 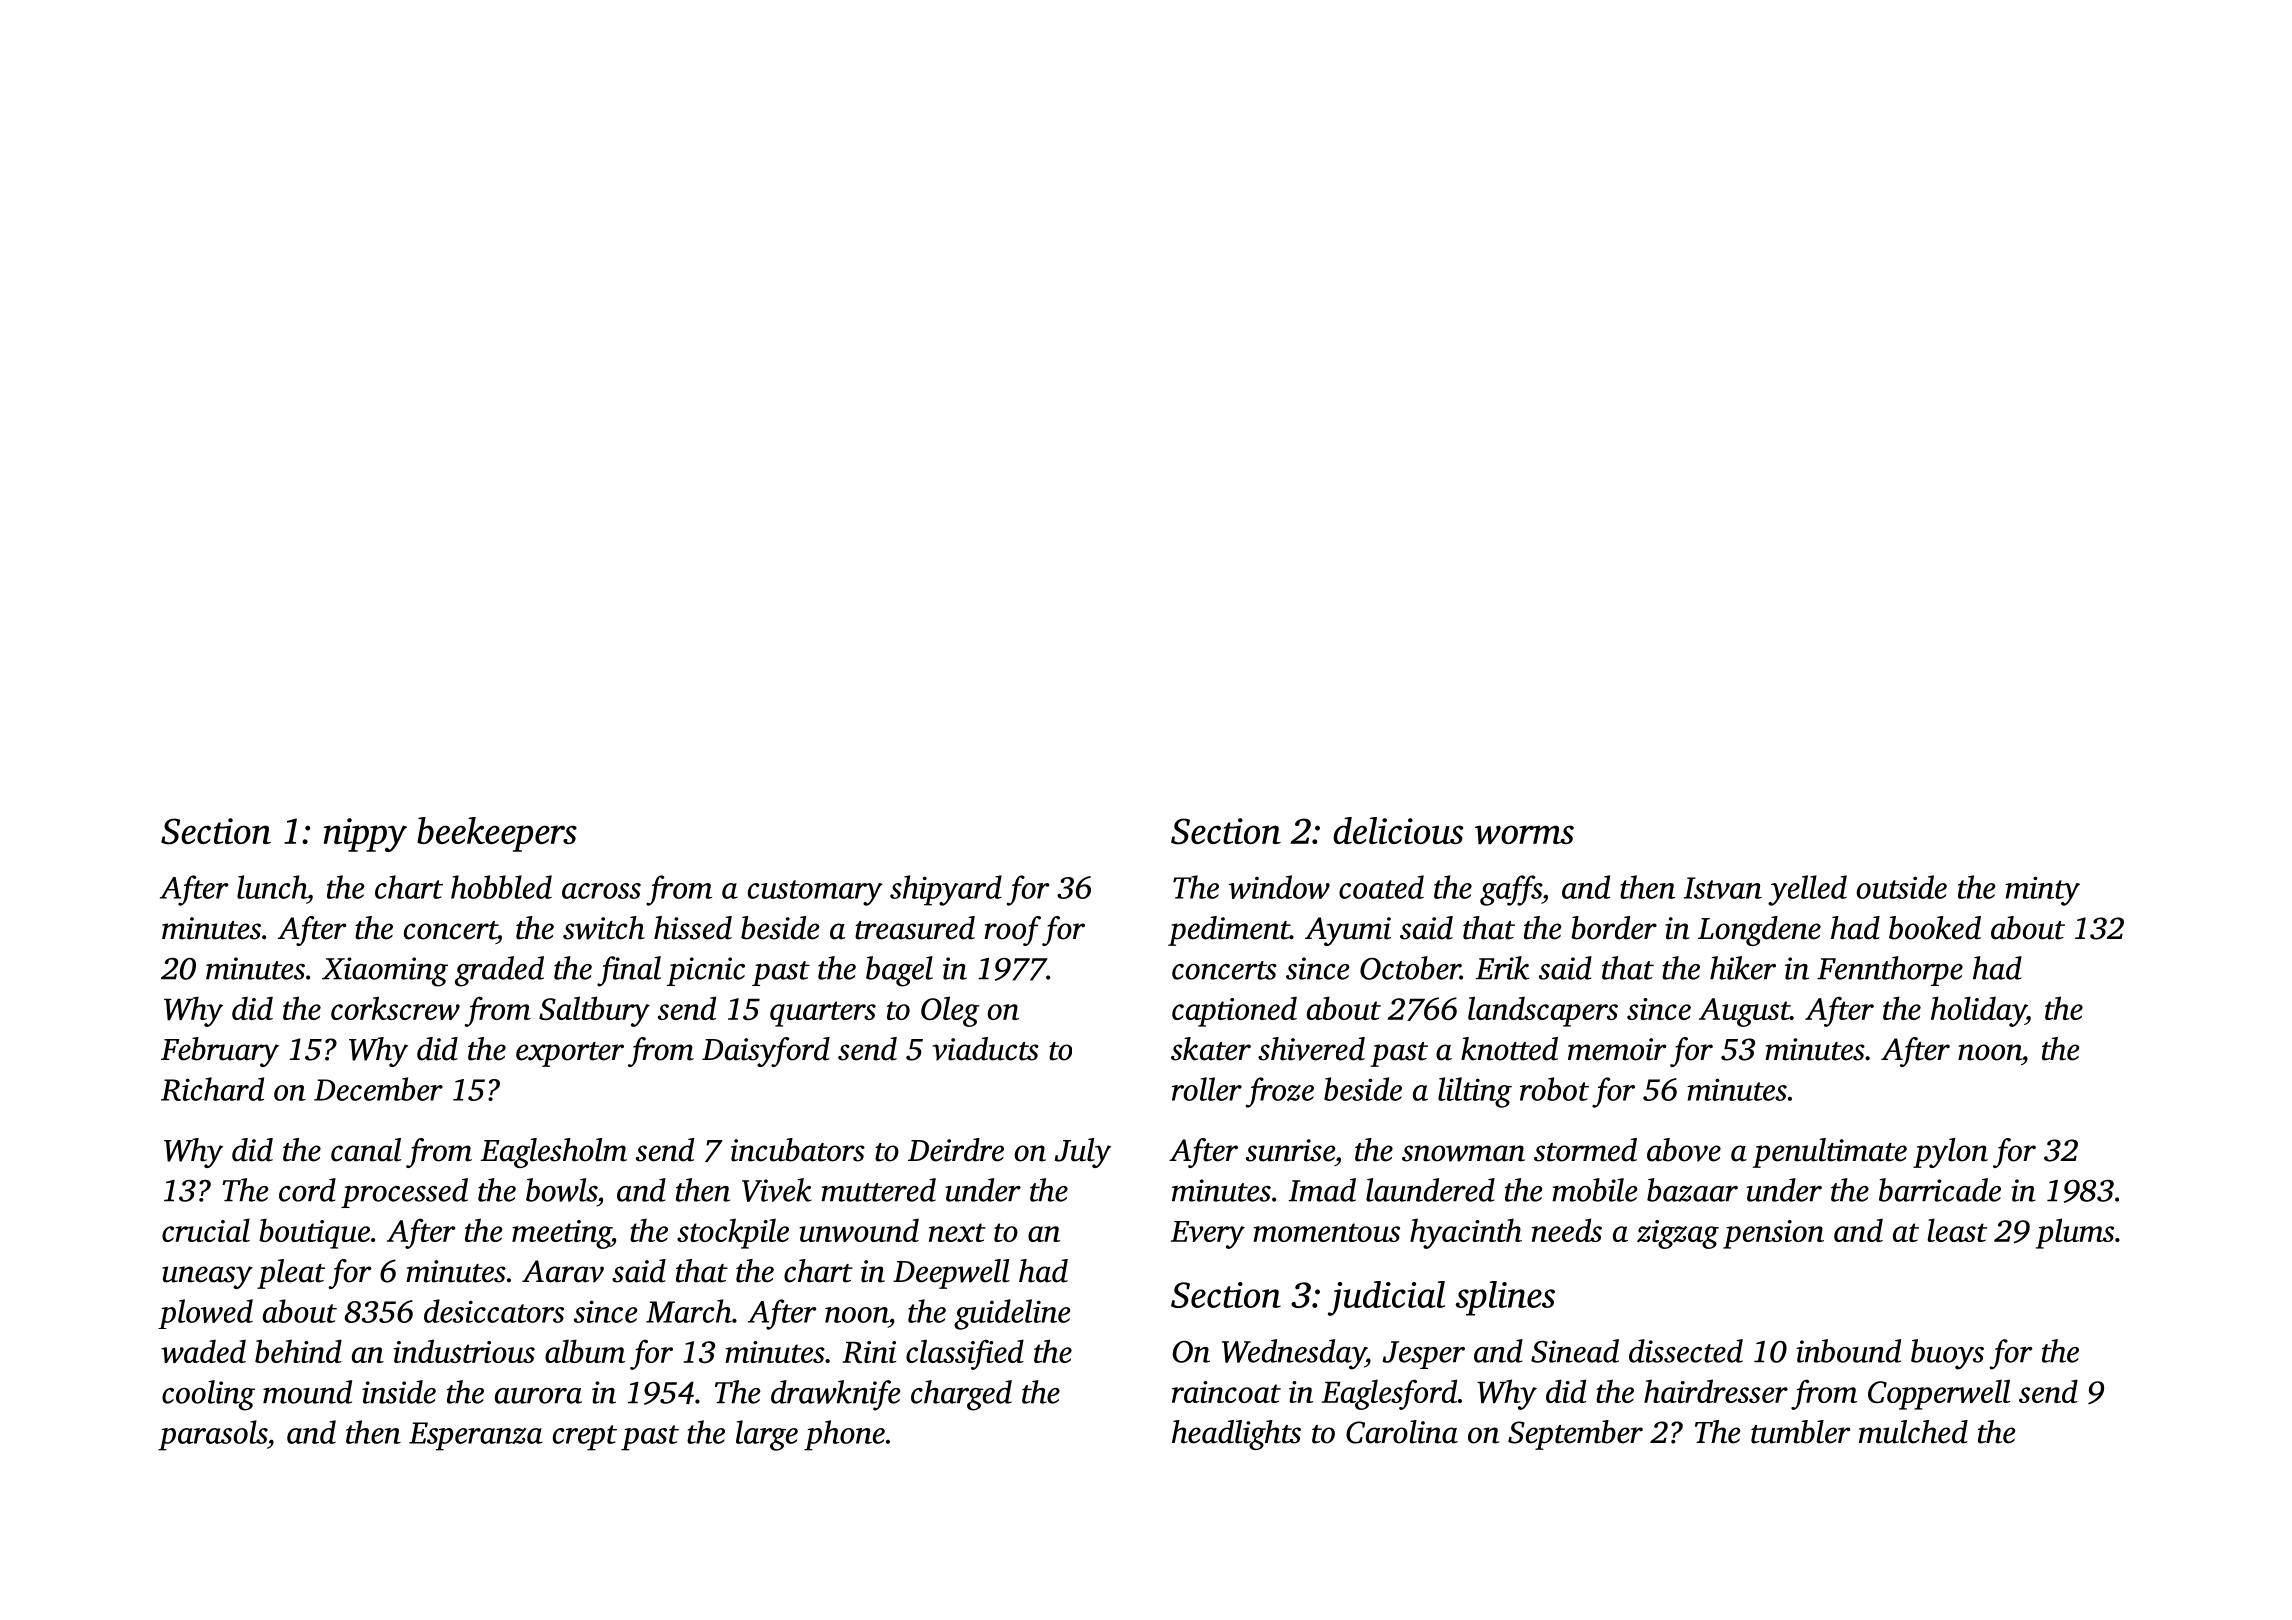 What do you see at coordinates (1554, 1089) in the screenshot?
I see `robot` at bounding box center [1554, 1089].
